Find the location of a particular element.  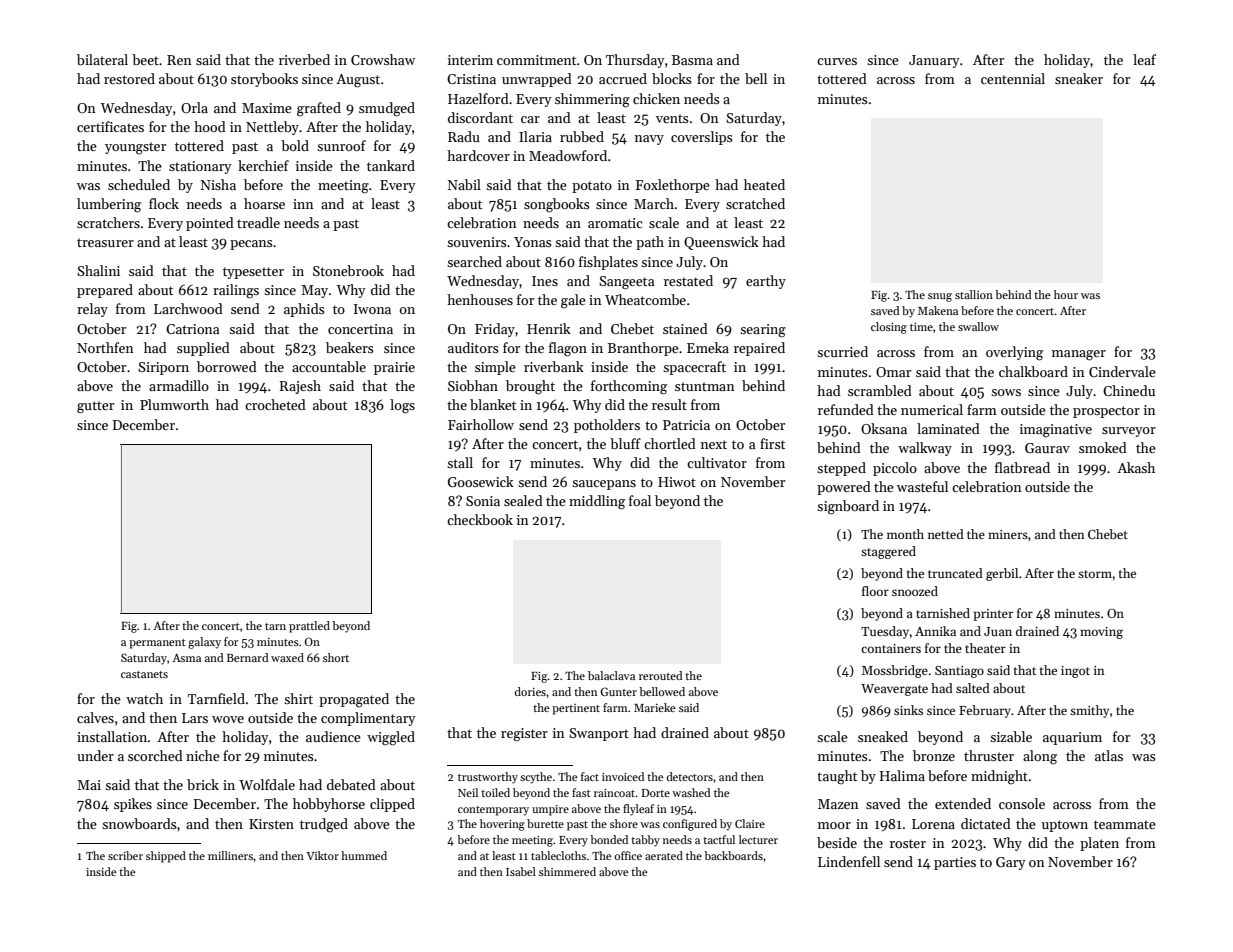

sneaked is located at coordinates (883, 736).
